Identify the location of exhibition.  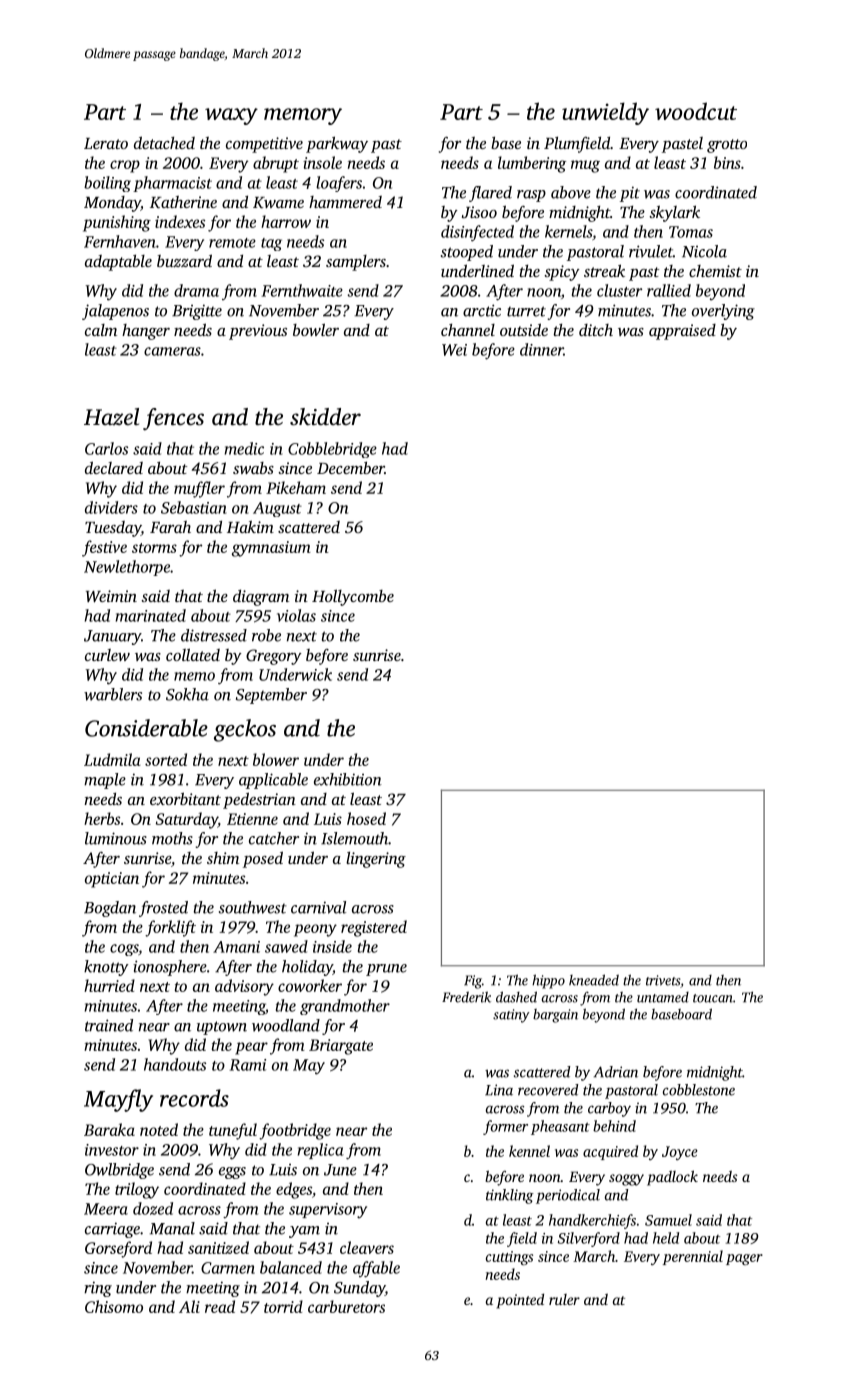
(348, 779).
